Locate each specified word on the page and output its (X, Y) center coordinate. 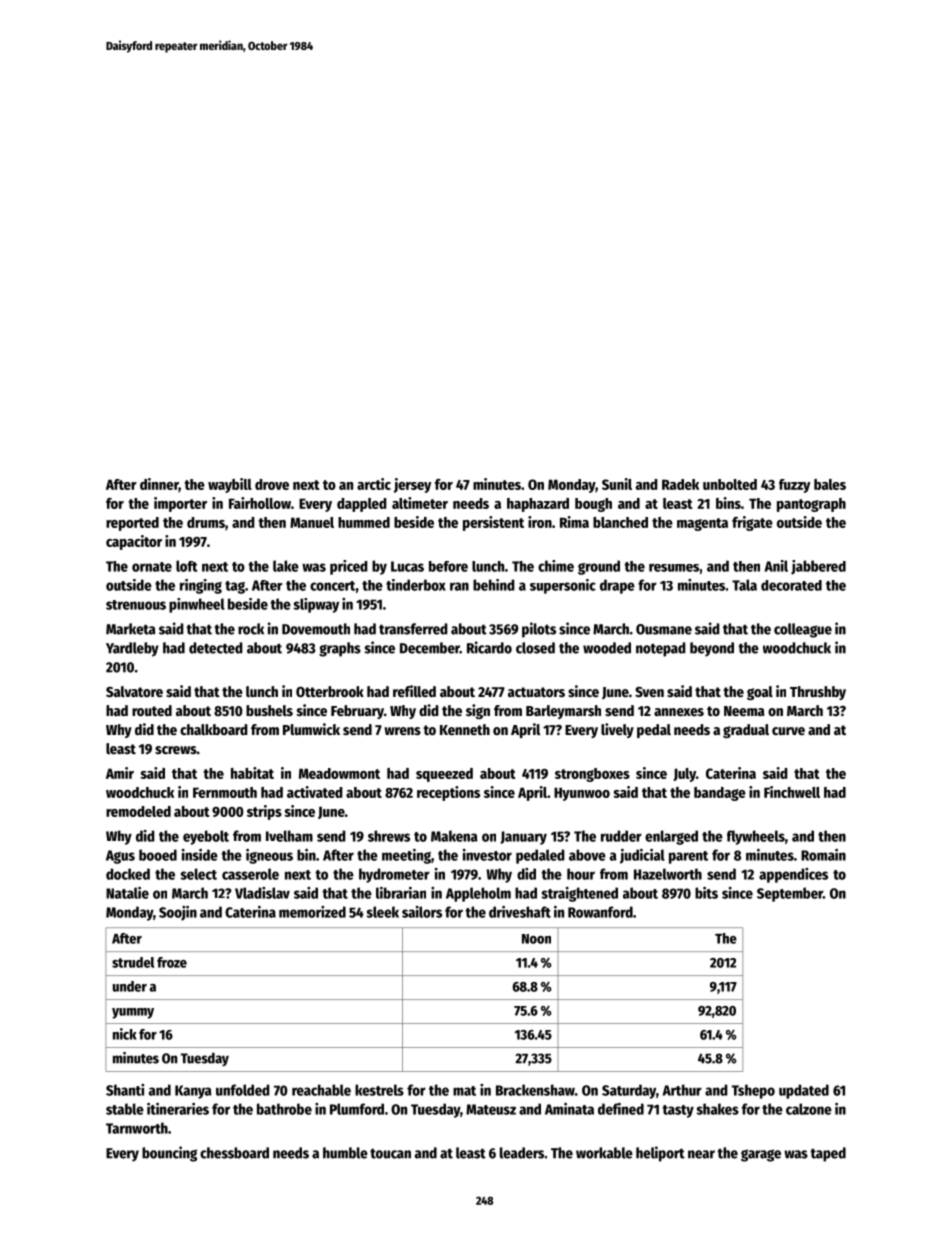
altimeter (420, 503)
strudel (133, 962)
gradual (746, 731)
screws (176, 750)
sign (478, 711)
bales (830, 484)
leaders (522, 1153)
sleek (382, 912)
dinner (159, 485)
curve (788, 731)
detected (216, 648)
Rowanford (600, 912)
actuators (536, 692)
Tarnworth (137, 1128)
